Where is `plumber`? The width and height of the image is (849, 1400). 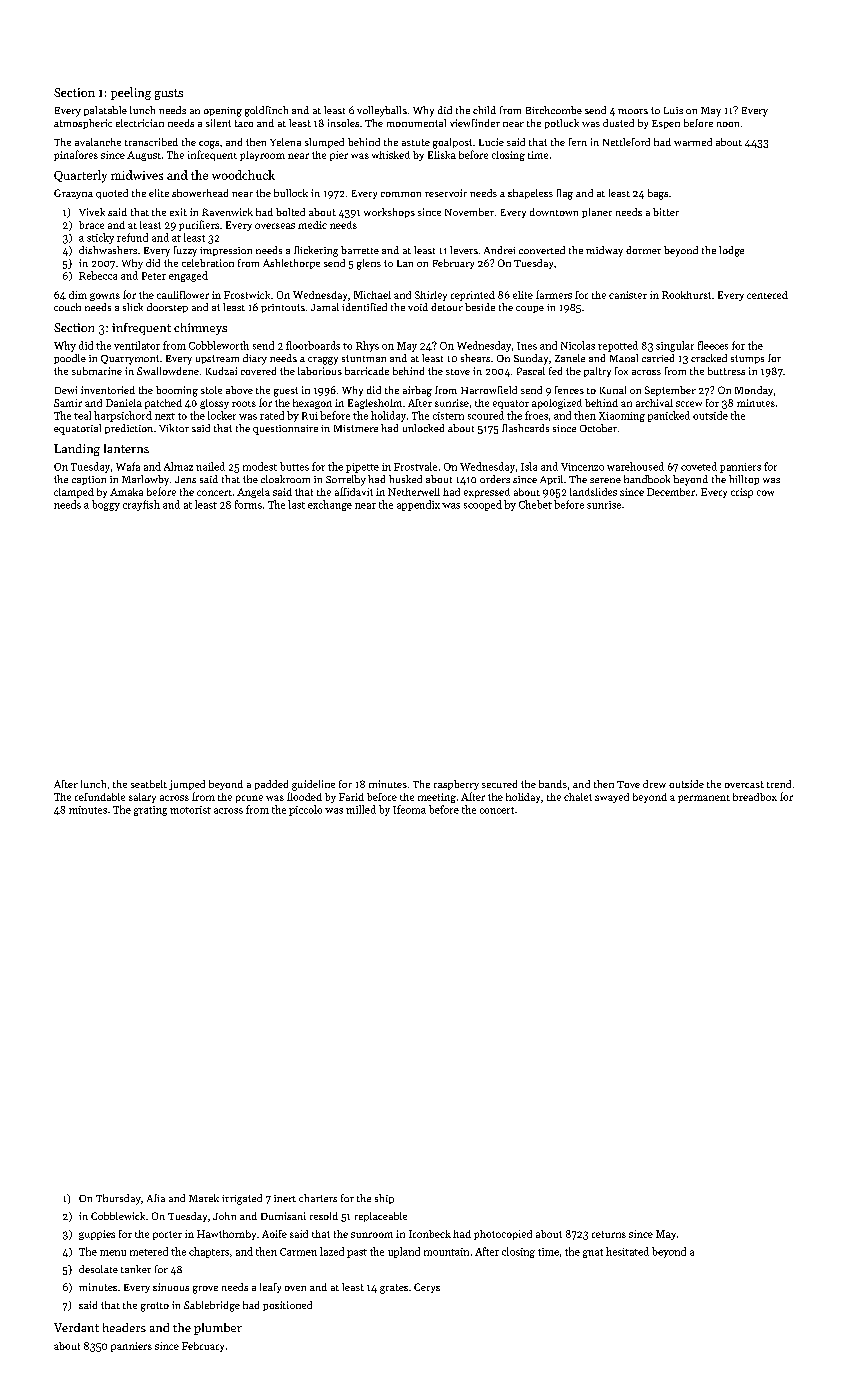
plumber is located at coordinates (218, 1329).
